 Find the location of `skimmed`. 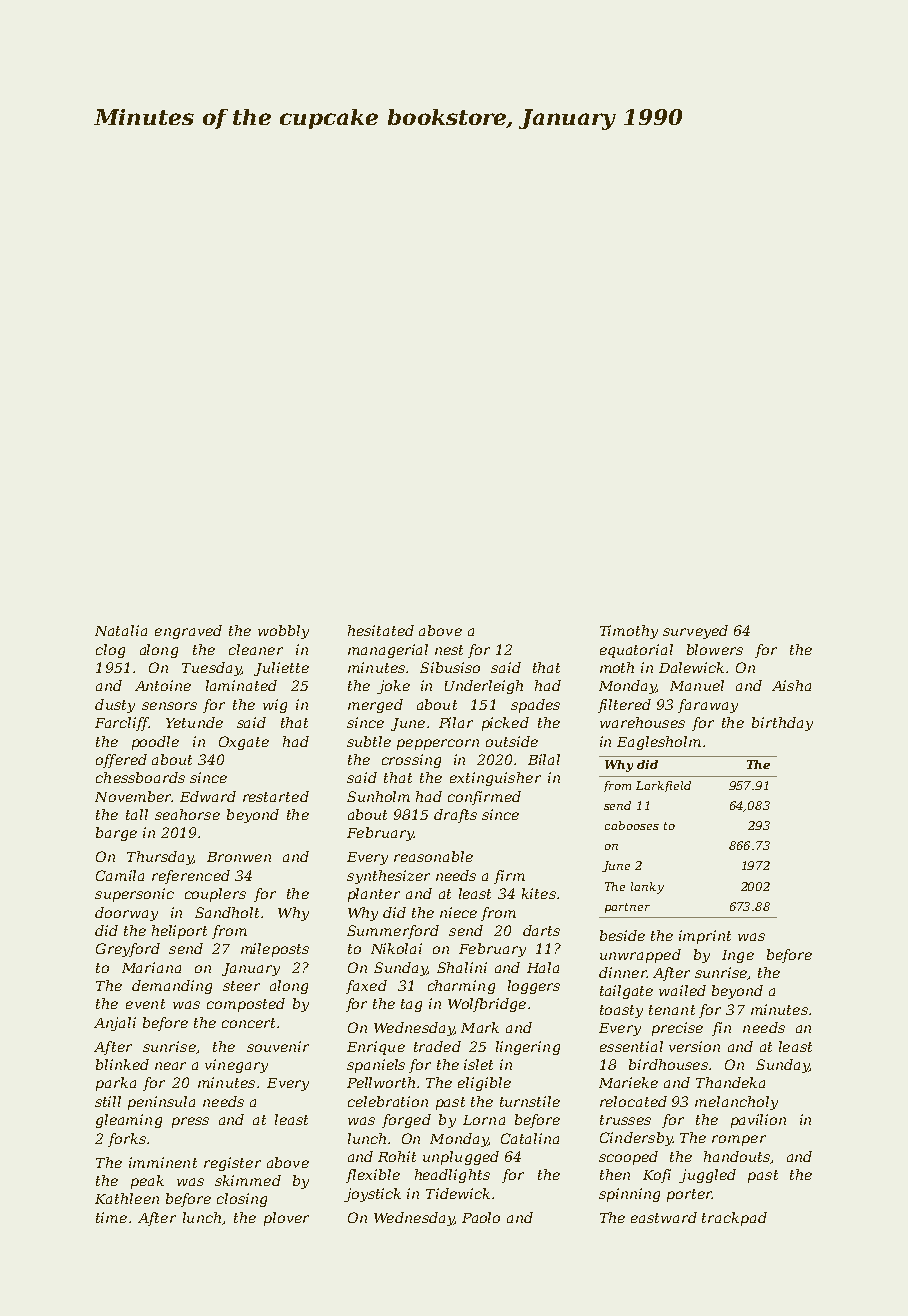

skimmed is located at coordinates (248, 1180).
